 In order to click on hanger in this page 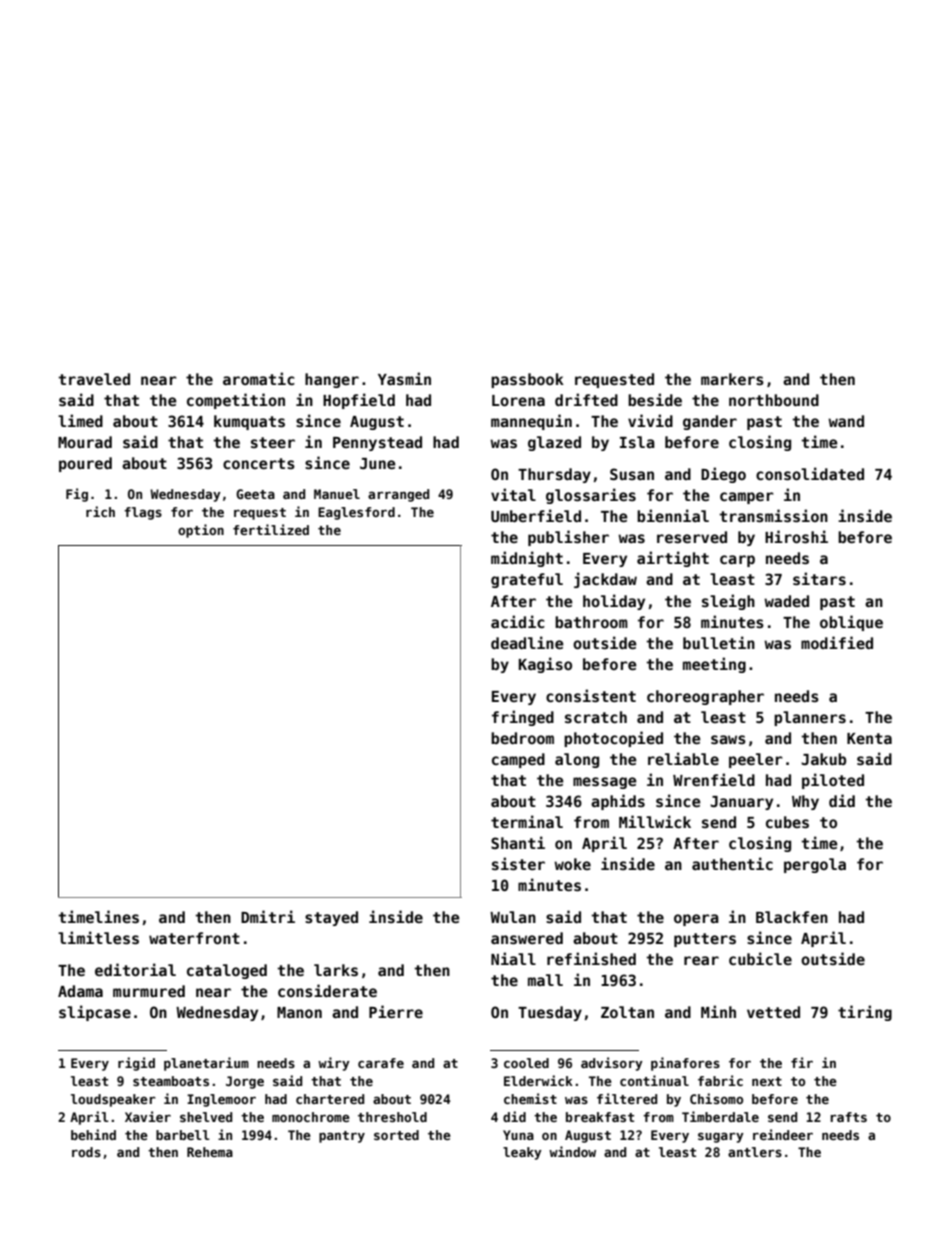, I will do `click(332, 380)`.
